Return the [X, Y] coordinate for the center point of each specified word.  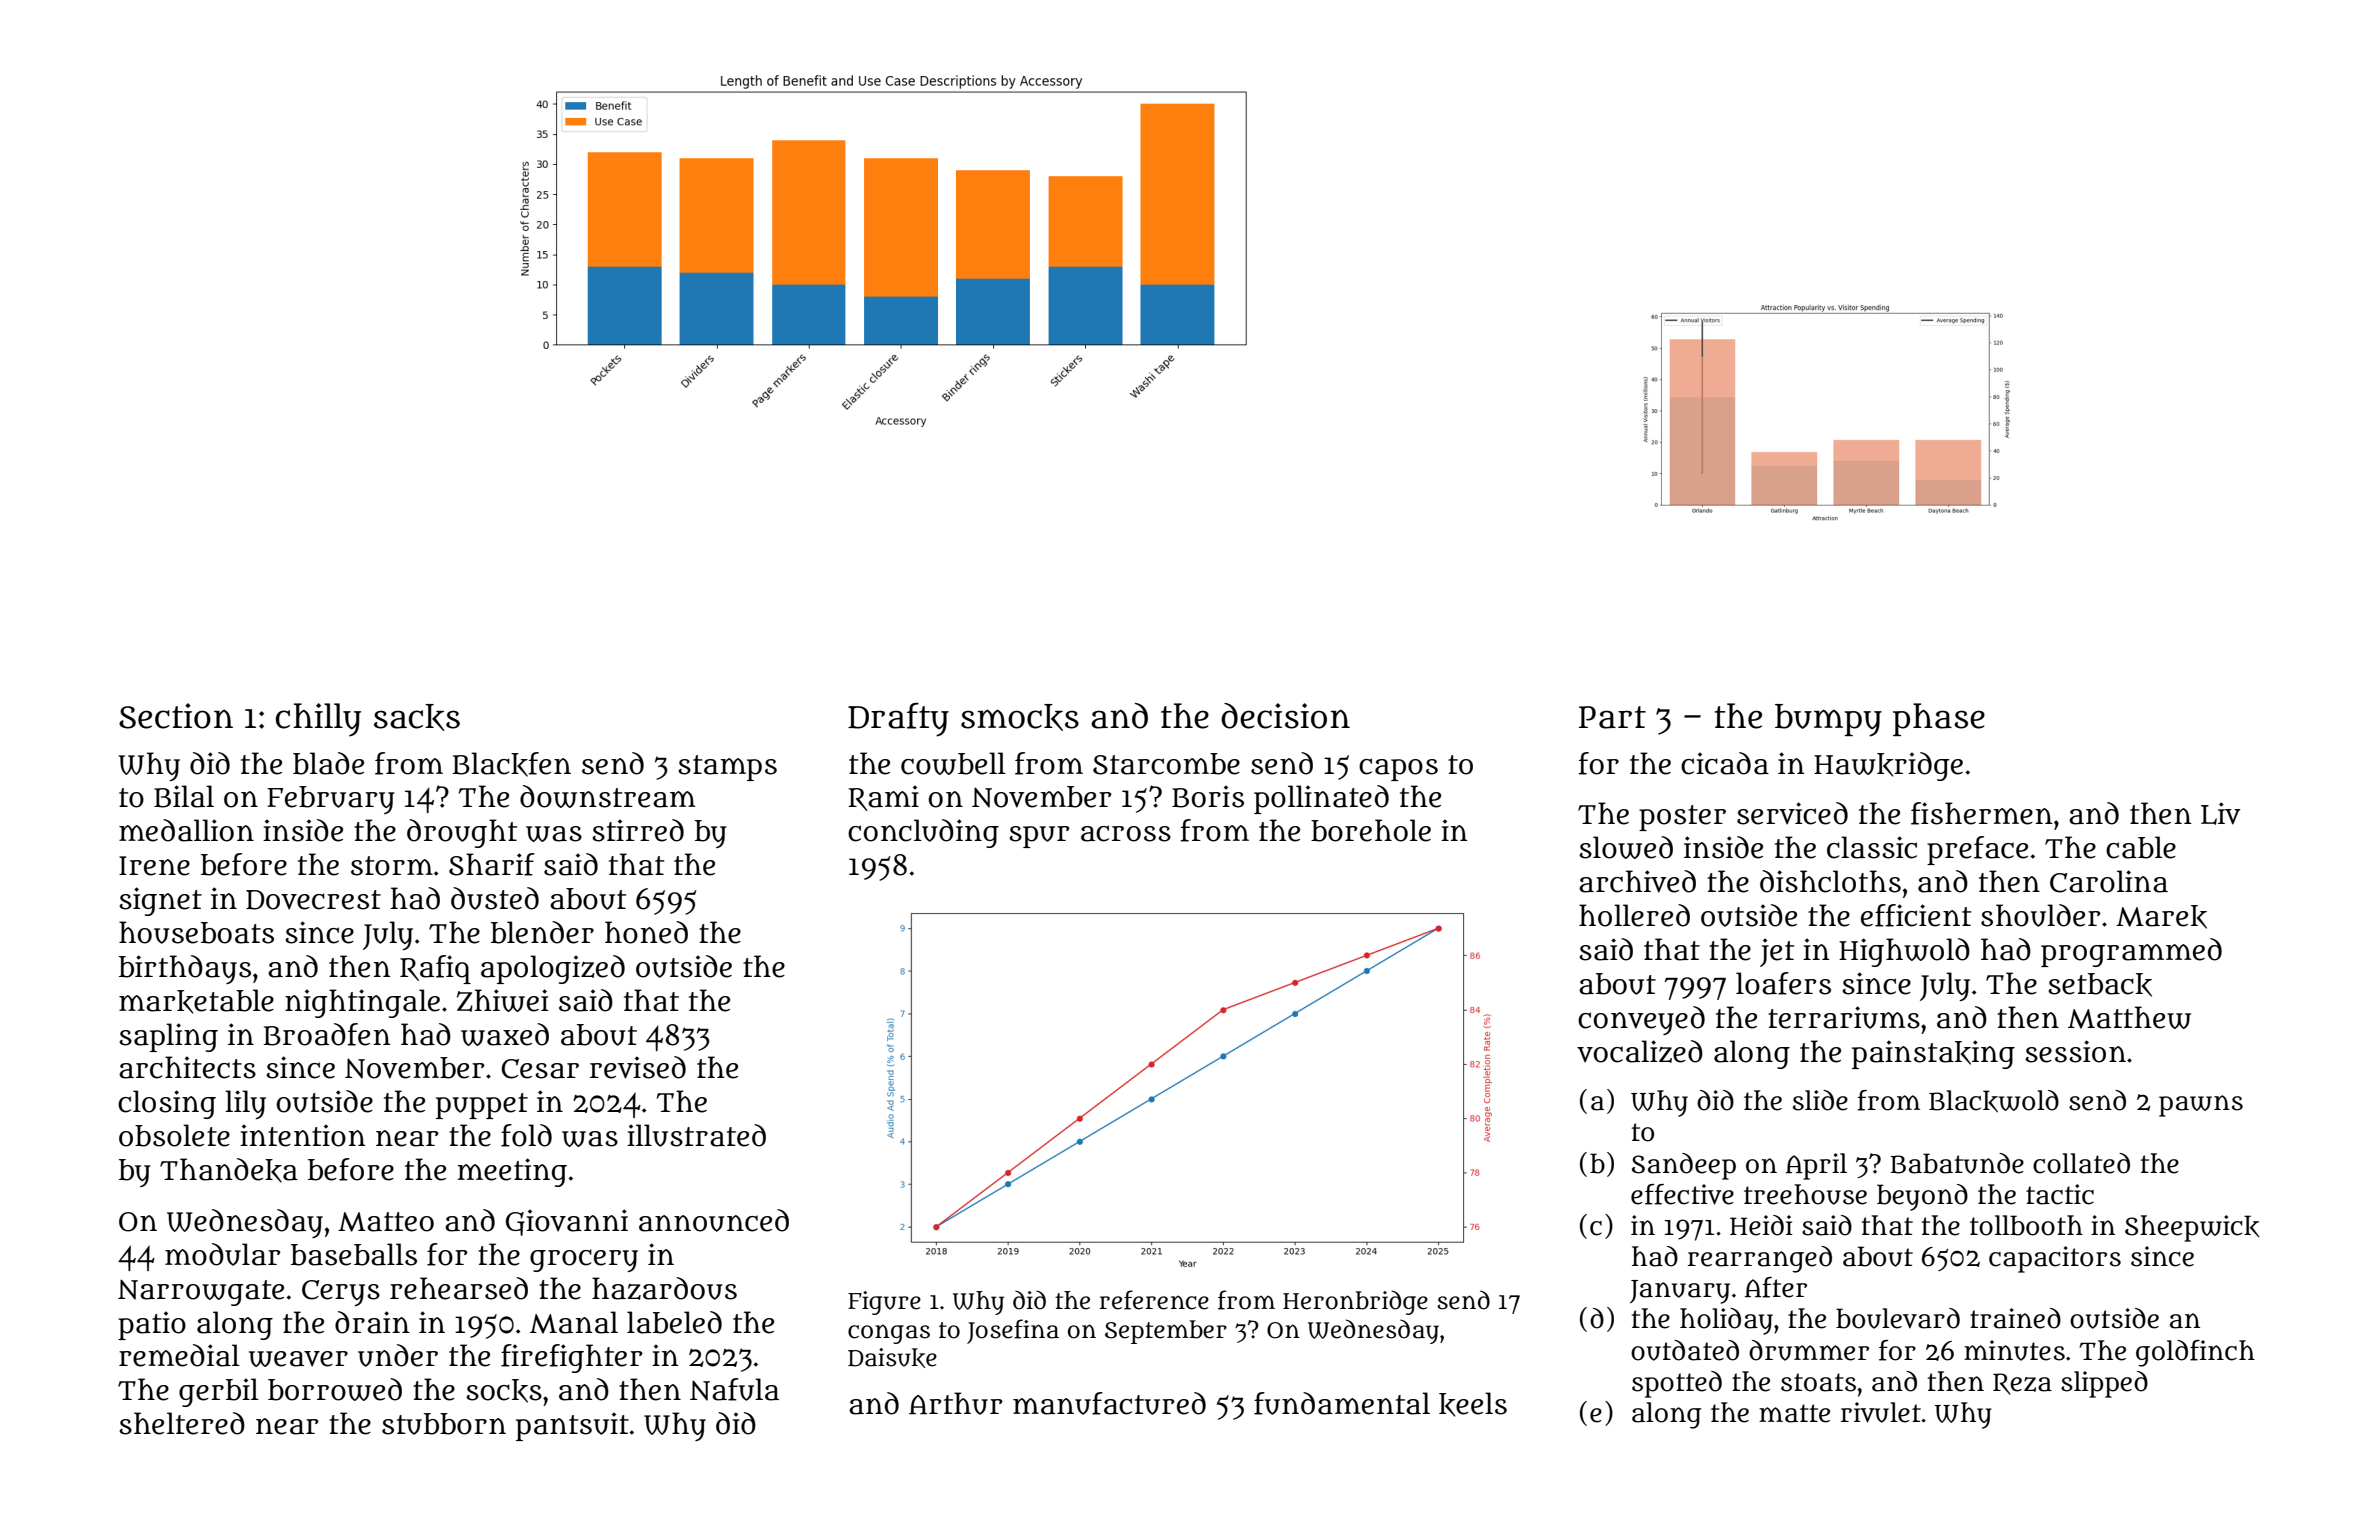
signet [160, 901]
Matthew [2129, 1017]
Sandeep [1684, 1166]
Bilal [184, 796]
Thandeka [229, 1170]
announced [714, 1220]
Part [1612, 717]
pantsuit [572, 1426]
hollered [1634, 915]
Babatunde [1957, 1163]
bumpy [1828, 720]
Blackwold [1994, 1101]
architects [187, 1067]
